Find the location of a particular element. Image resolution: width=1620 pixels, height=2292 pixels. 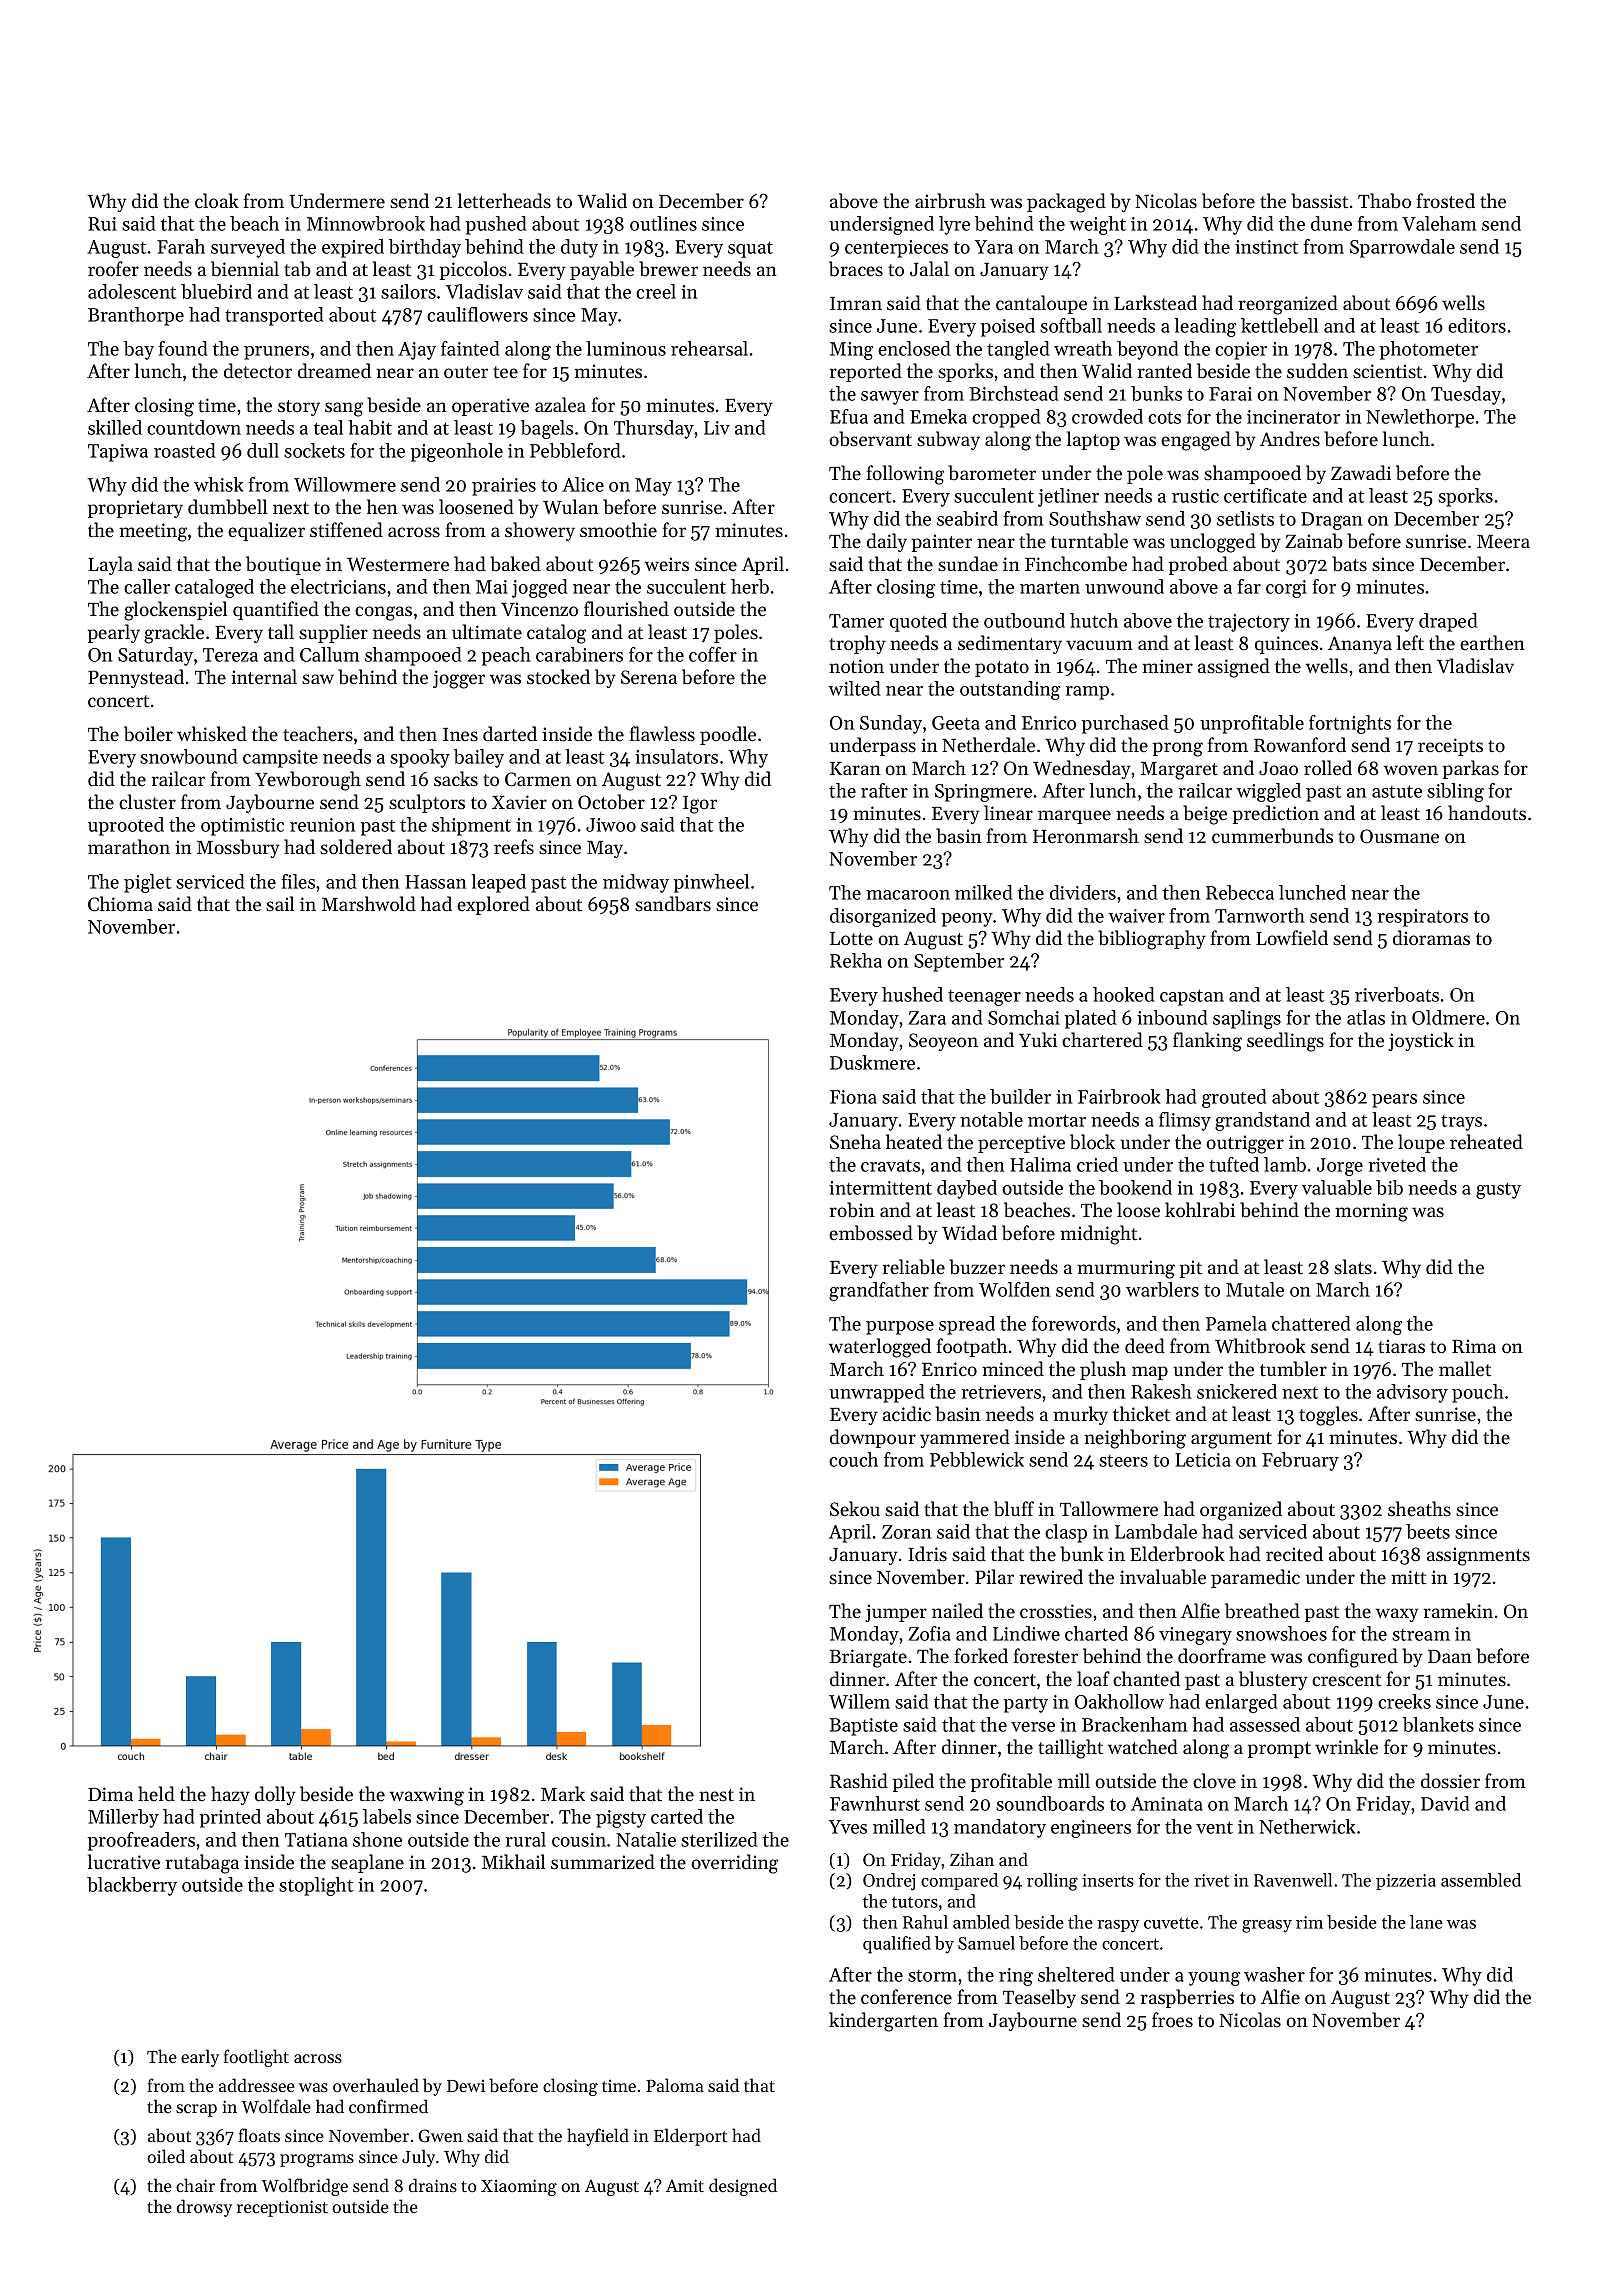

designed is located at coordinates (743, 2187).
